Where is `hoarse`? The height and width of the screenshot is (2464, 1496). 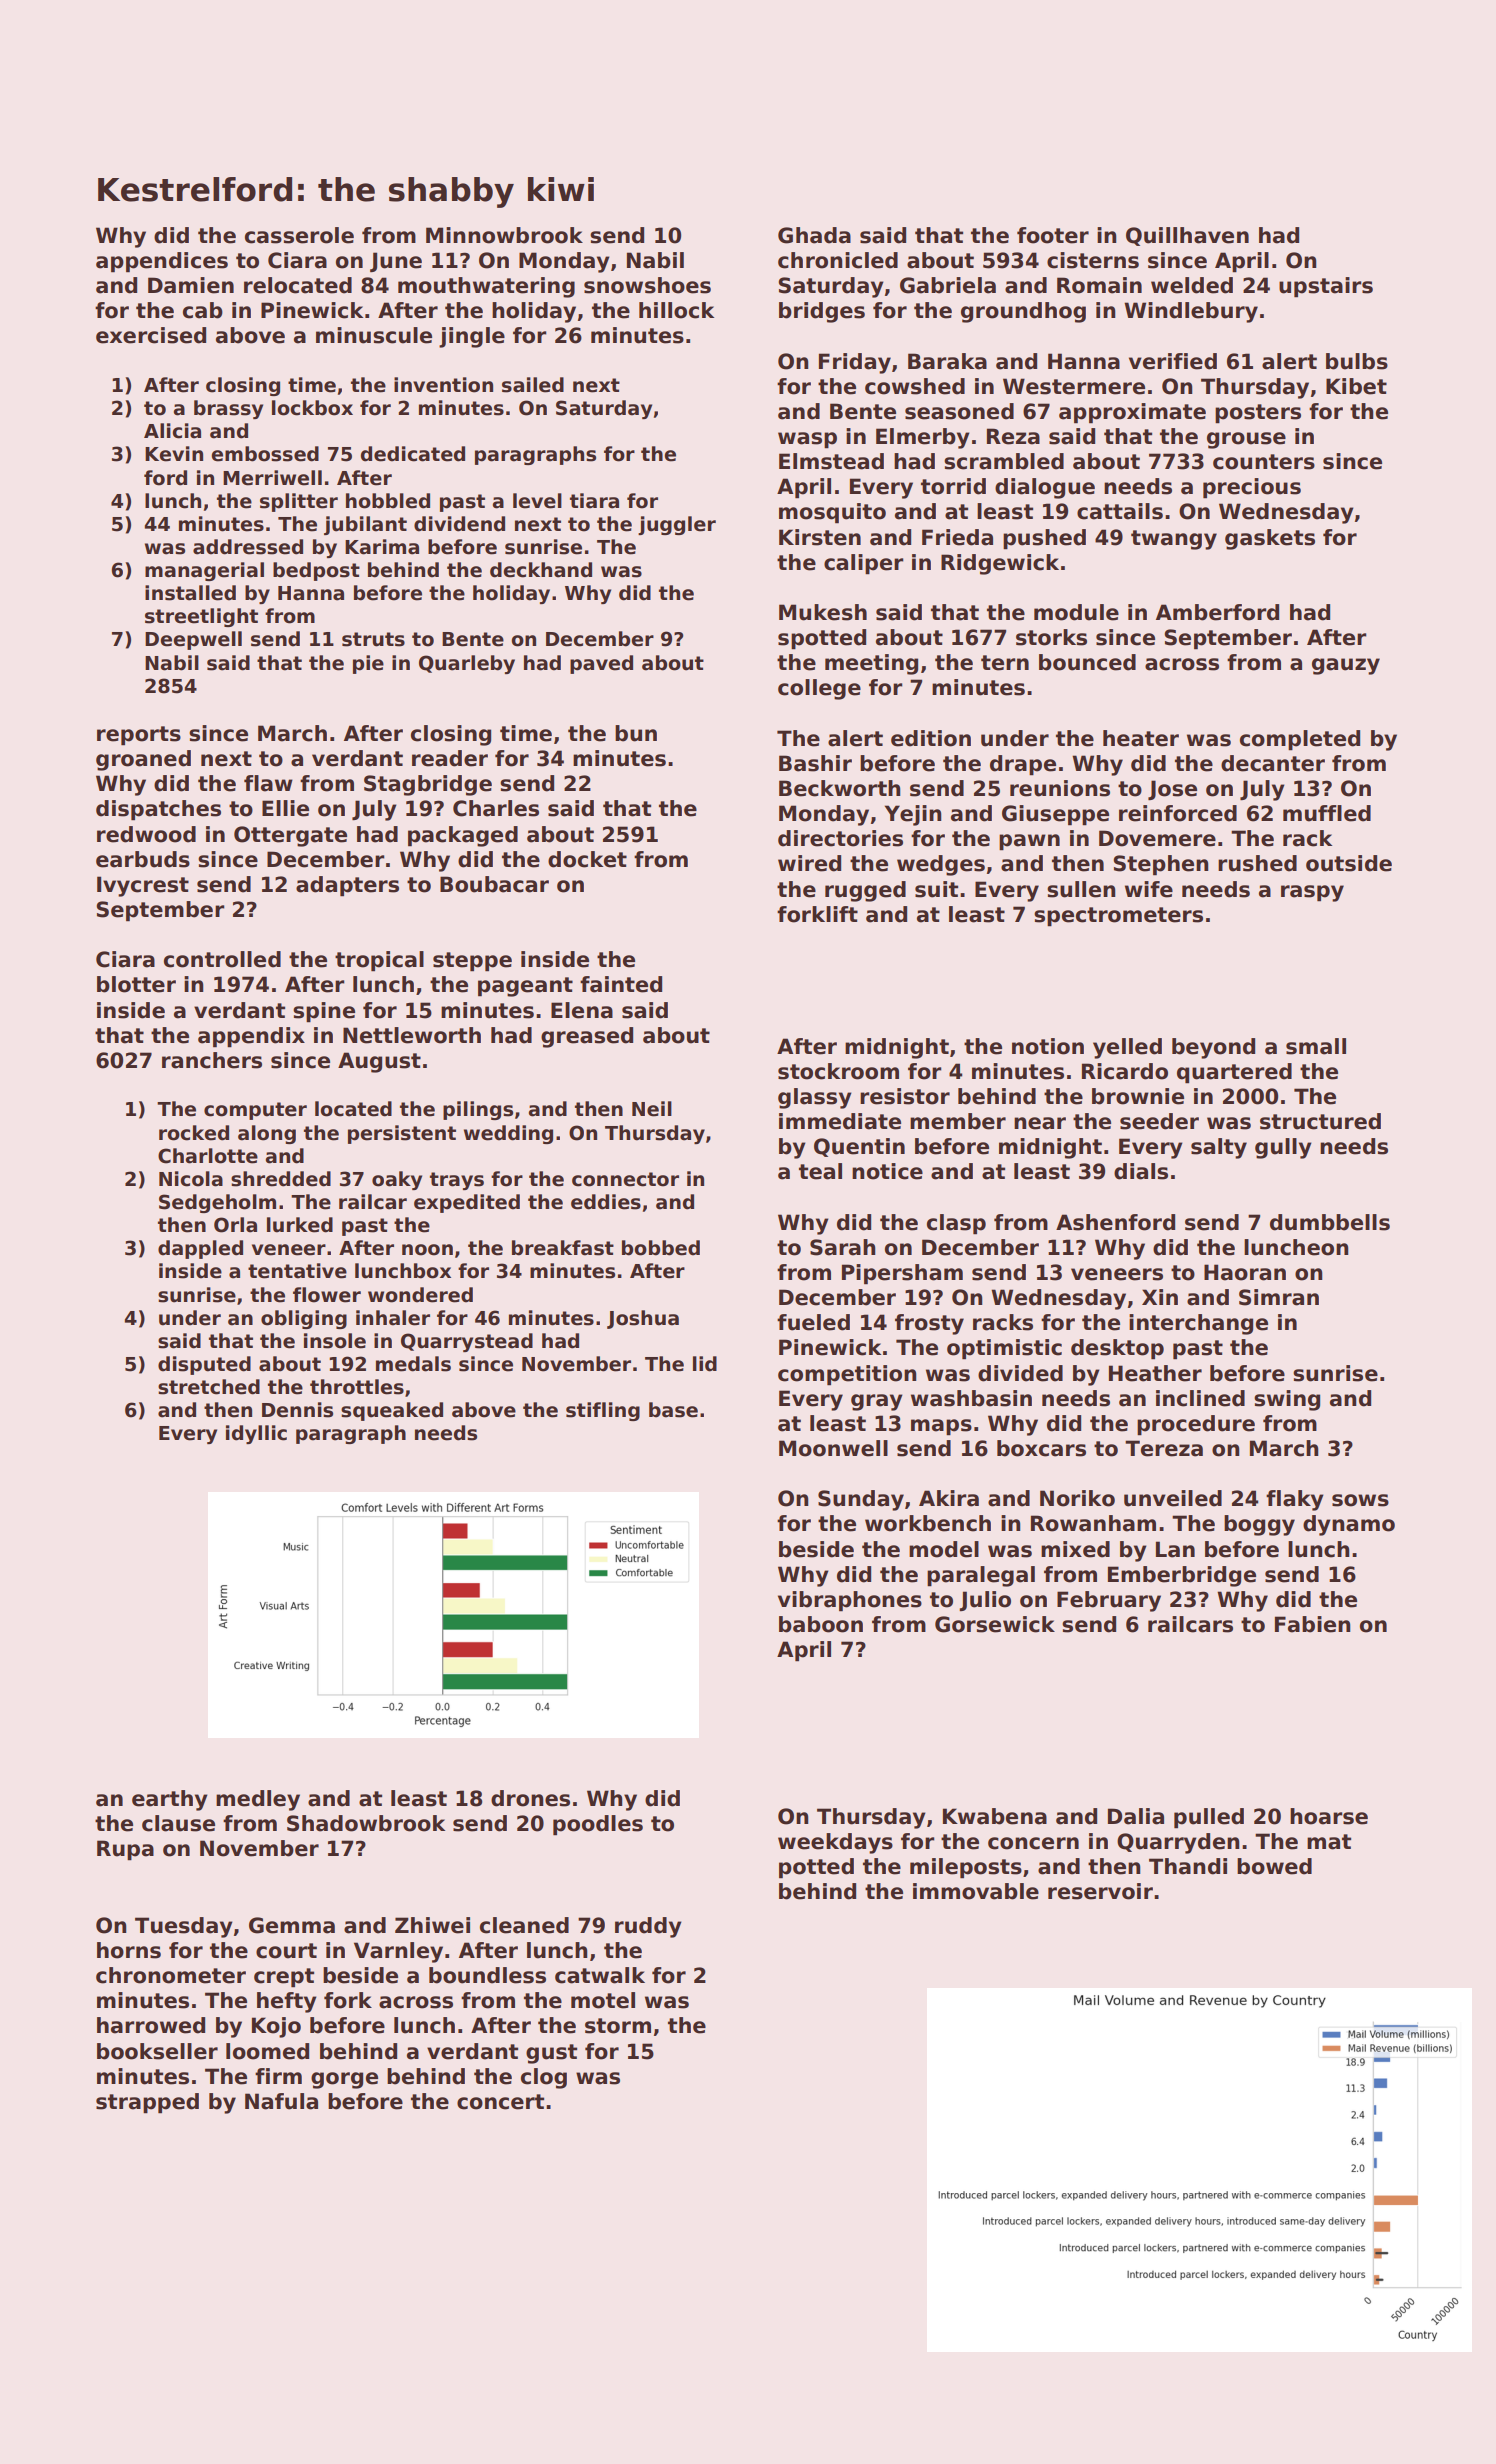 hoarse is located at coordinates (1329, 1816).
